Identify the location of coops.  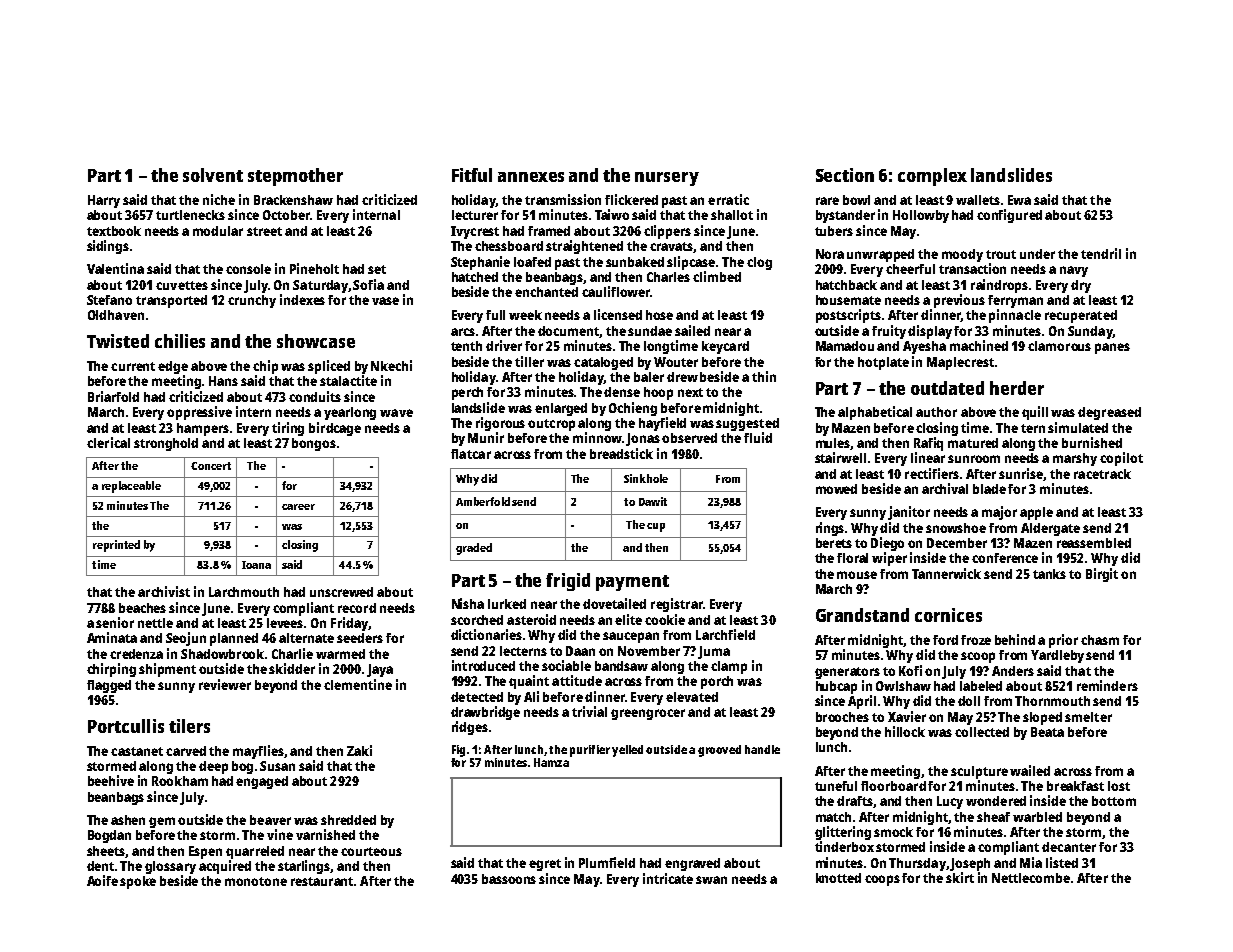
(882, 880).
